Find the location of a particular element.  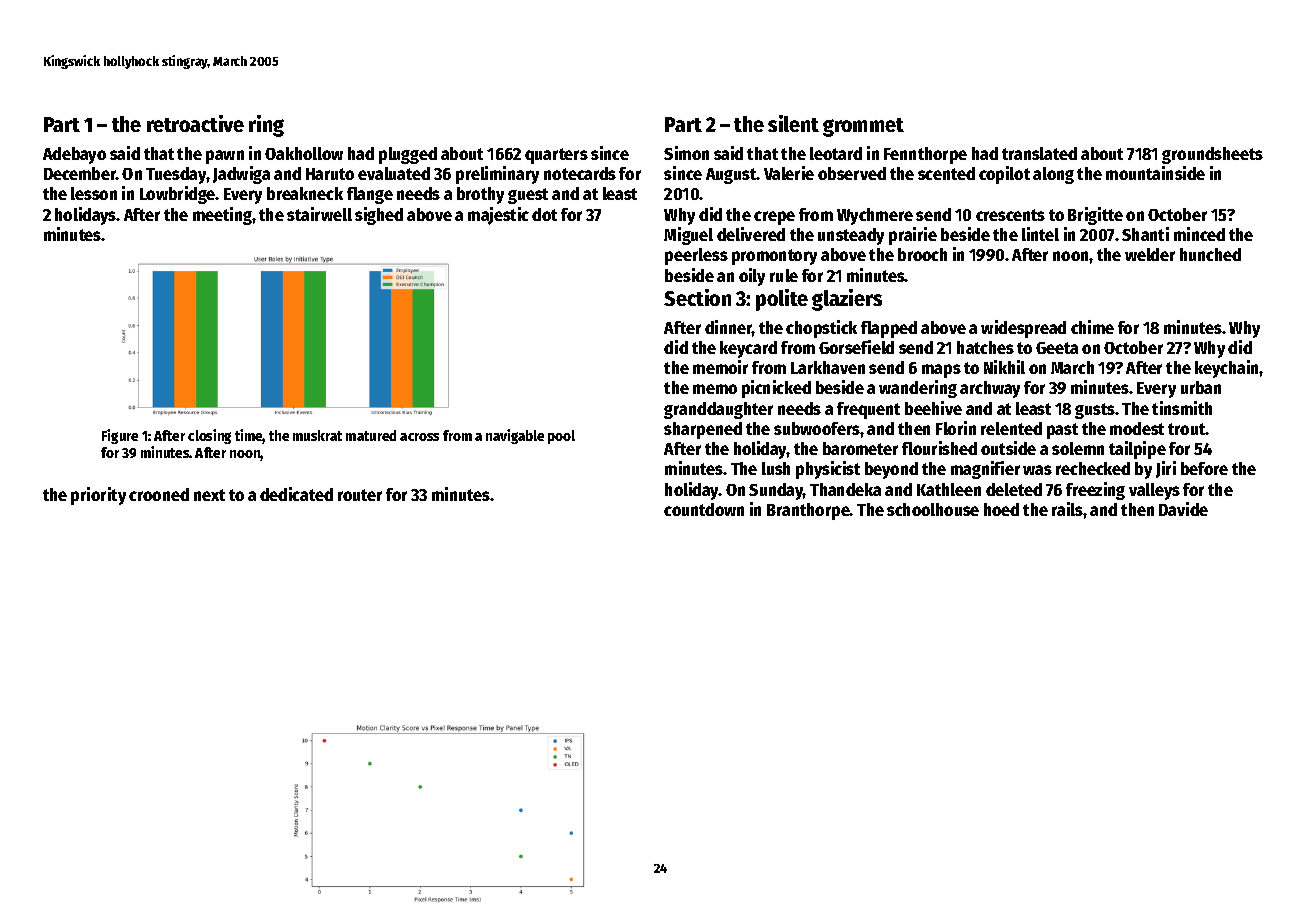

delivered is located at coordinates (751, 234).
